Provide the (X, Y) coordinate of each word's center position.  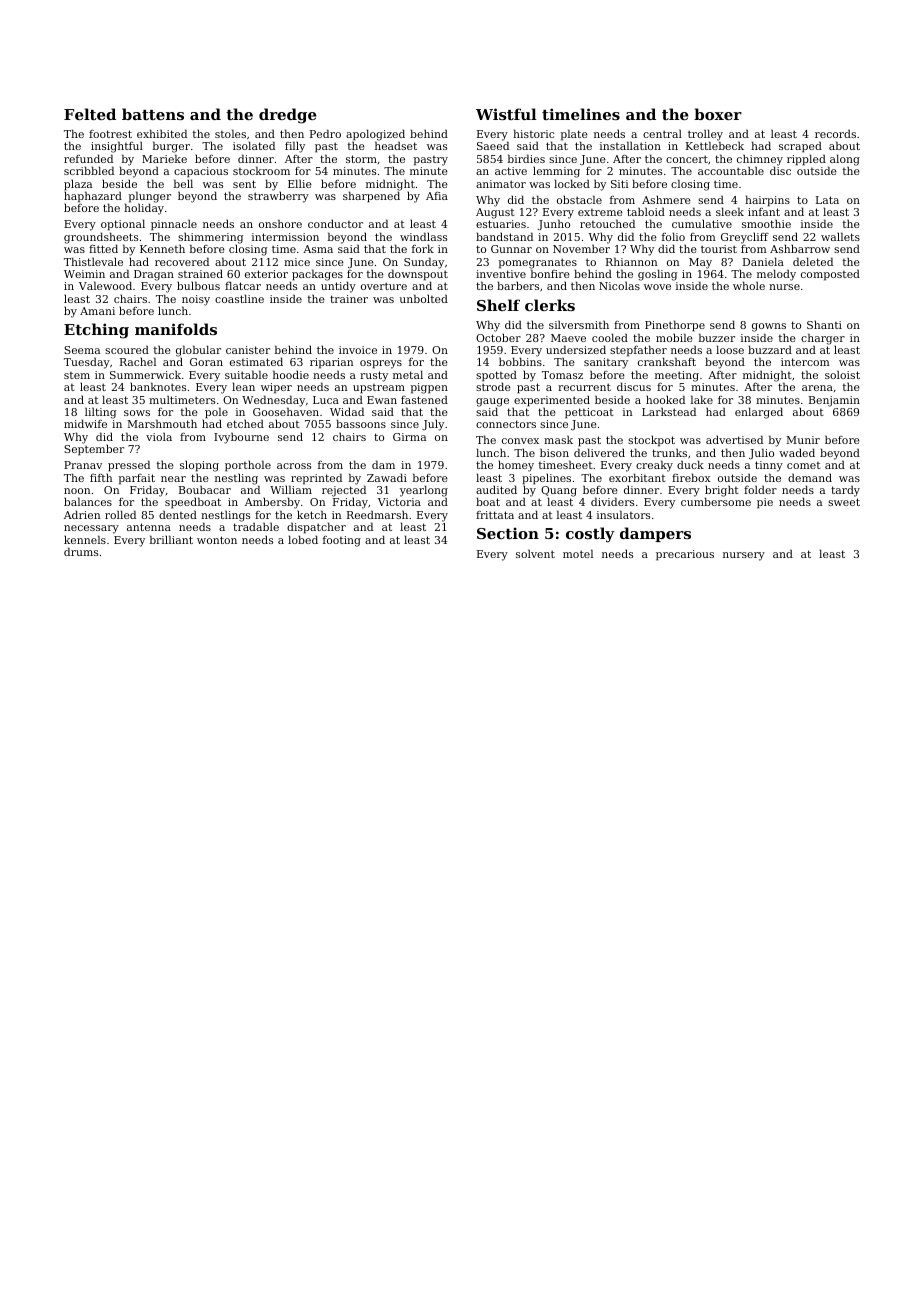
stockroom (261, 170)
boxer (718, 114)
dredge (288, 116)
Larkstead (669, 411)
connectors (506, 424)
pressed (129, 466)
